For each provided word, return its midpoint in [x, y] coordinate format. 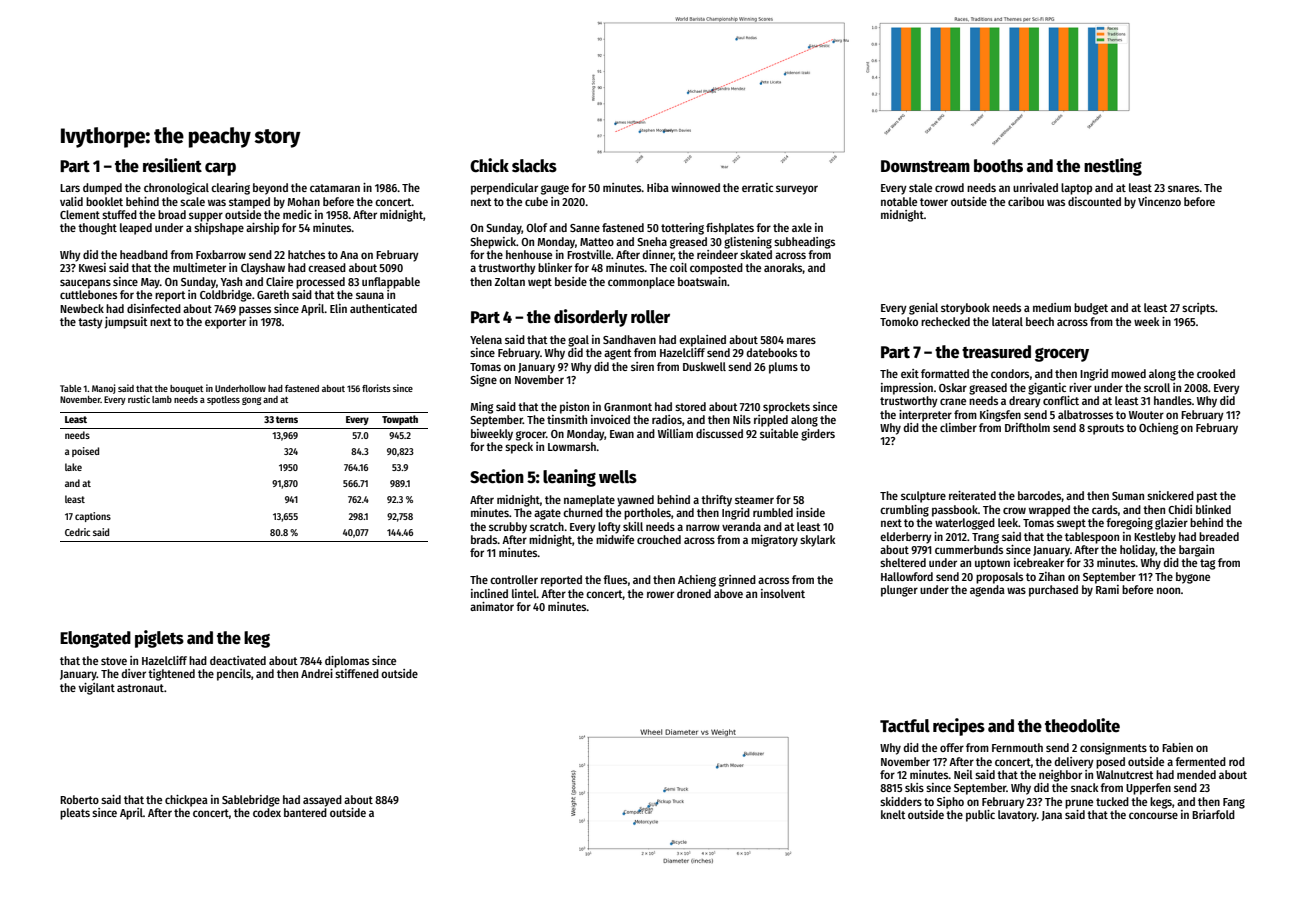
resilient [172, 165]
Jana [1052, 816]
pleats [75, 814]
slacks [534, 166]
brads [484, 539]
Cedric [77, 532]
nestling [1113, 167]
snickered [1170, 495]
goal [578, 341]
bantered [305, 812]
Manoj [103, 389]
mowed [1128, 373]
